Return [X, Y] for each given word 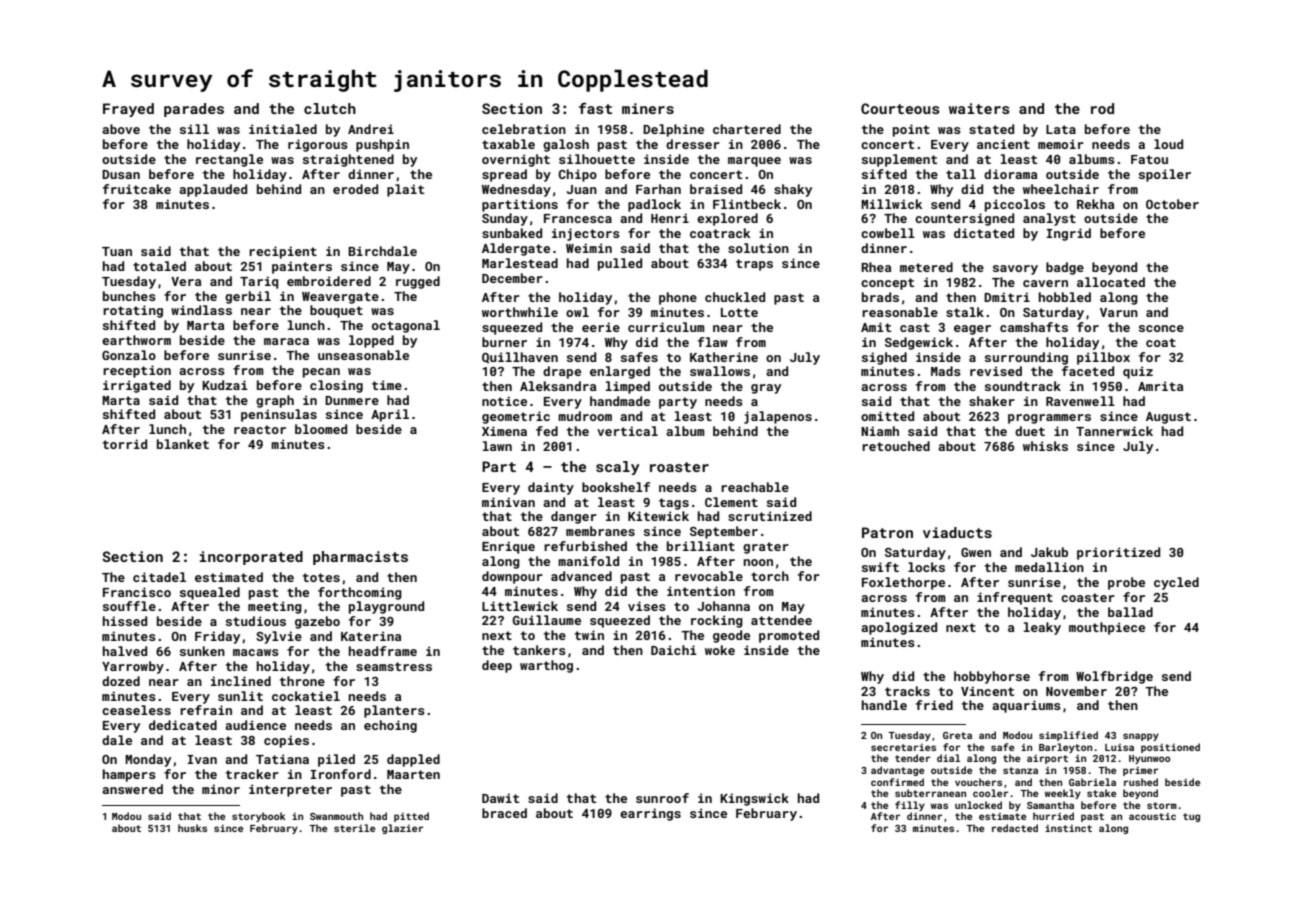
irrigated [137, 386]
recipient [283, 252]
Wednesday [516, 190]
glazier [402, 829]
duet [1030, 431]
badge [1065, 268]
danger [574, 517]
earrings [650, 814]
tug [1191, 817]
